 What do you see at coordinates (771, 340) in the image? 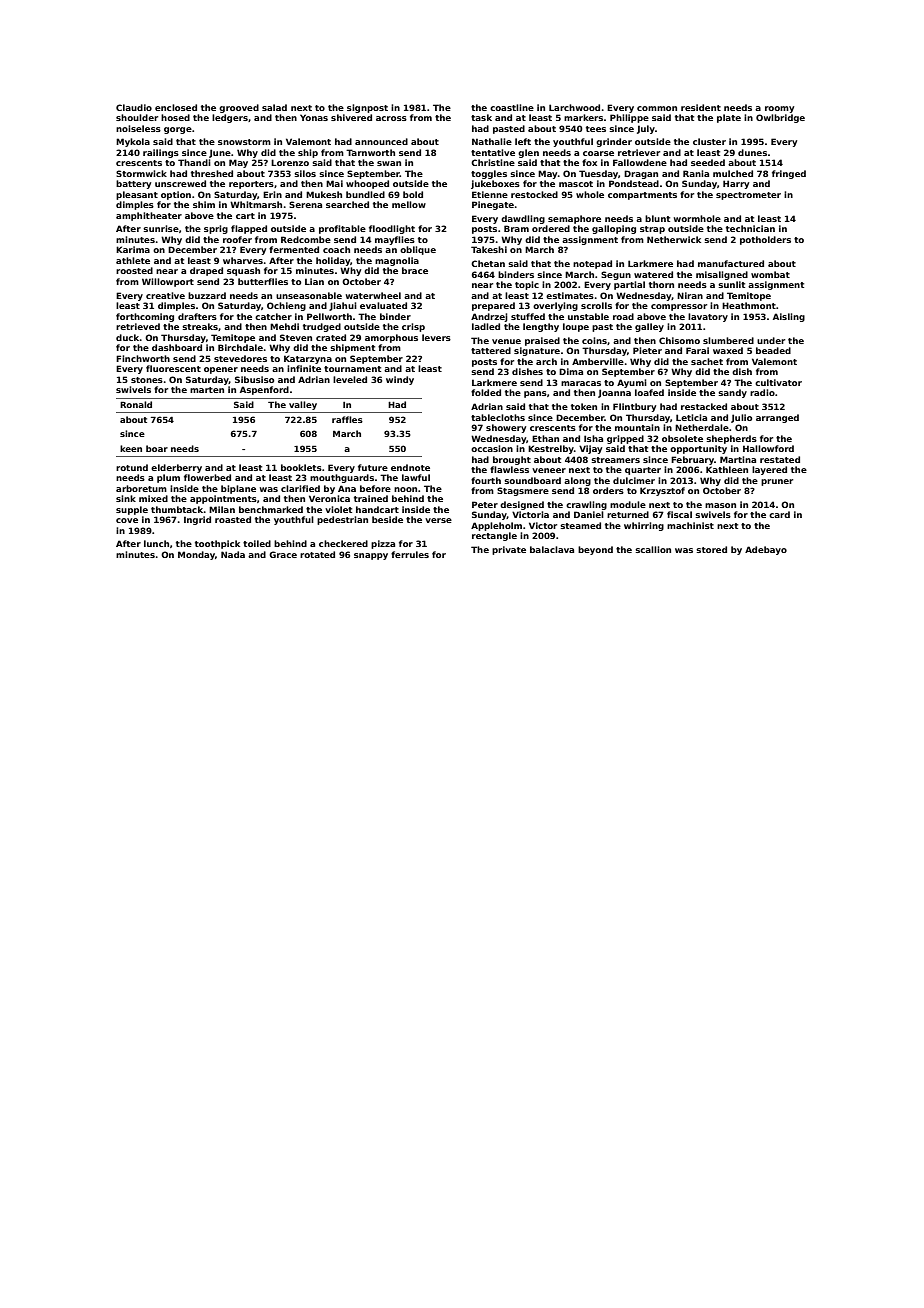
I see `under` at bounding box center [771, 340].
